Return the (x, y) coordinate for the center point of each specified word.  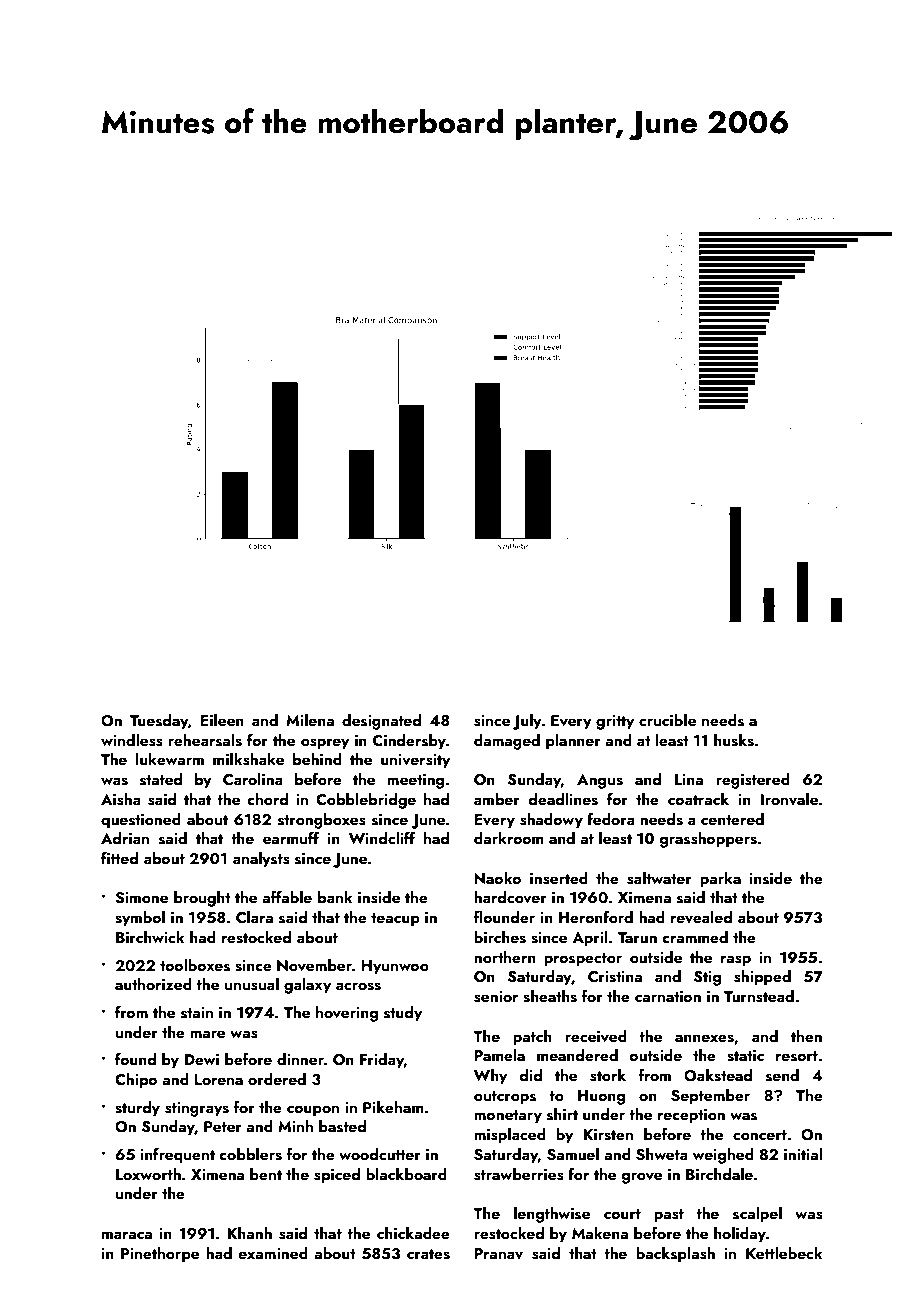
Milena (310, 720)
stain (197, 1013)
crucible (667, 720)
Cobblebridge (366, 801)
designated (381, 722)
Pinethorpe (160, 1255)
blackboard (406, 1174)
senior (496, 997)
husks (734, 740)
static (745, 1056)
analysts (261, 860)
